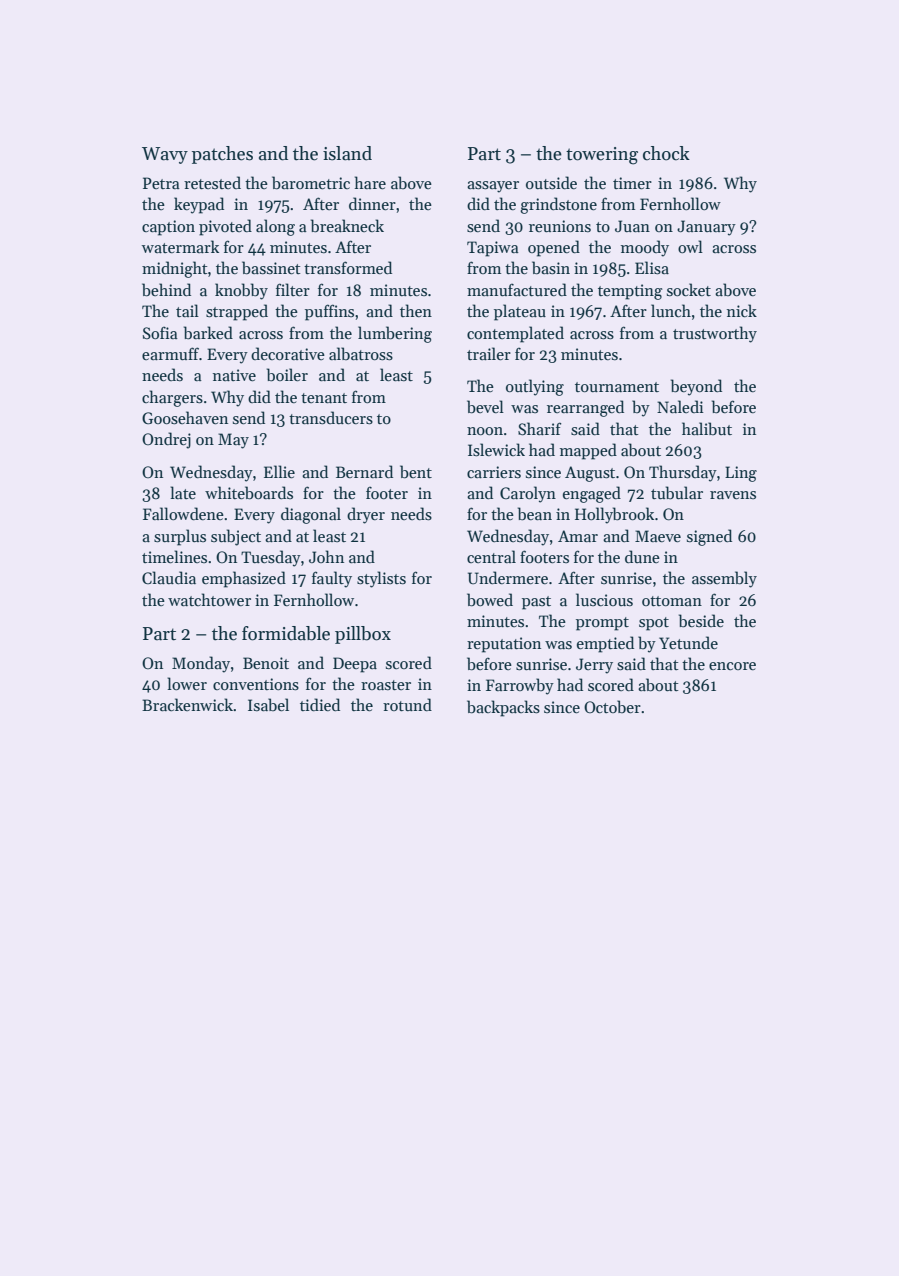  Describe the element at coordinates (266, 663) in the screenshot. I see `Benoit` at that location.
